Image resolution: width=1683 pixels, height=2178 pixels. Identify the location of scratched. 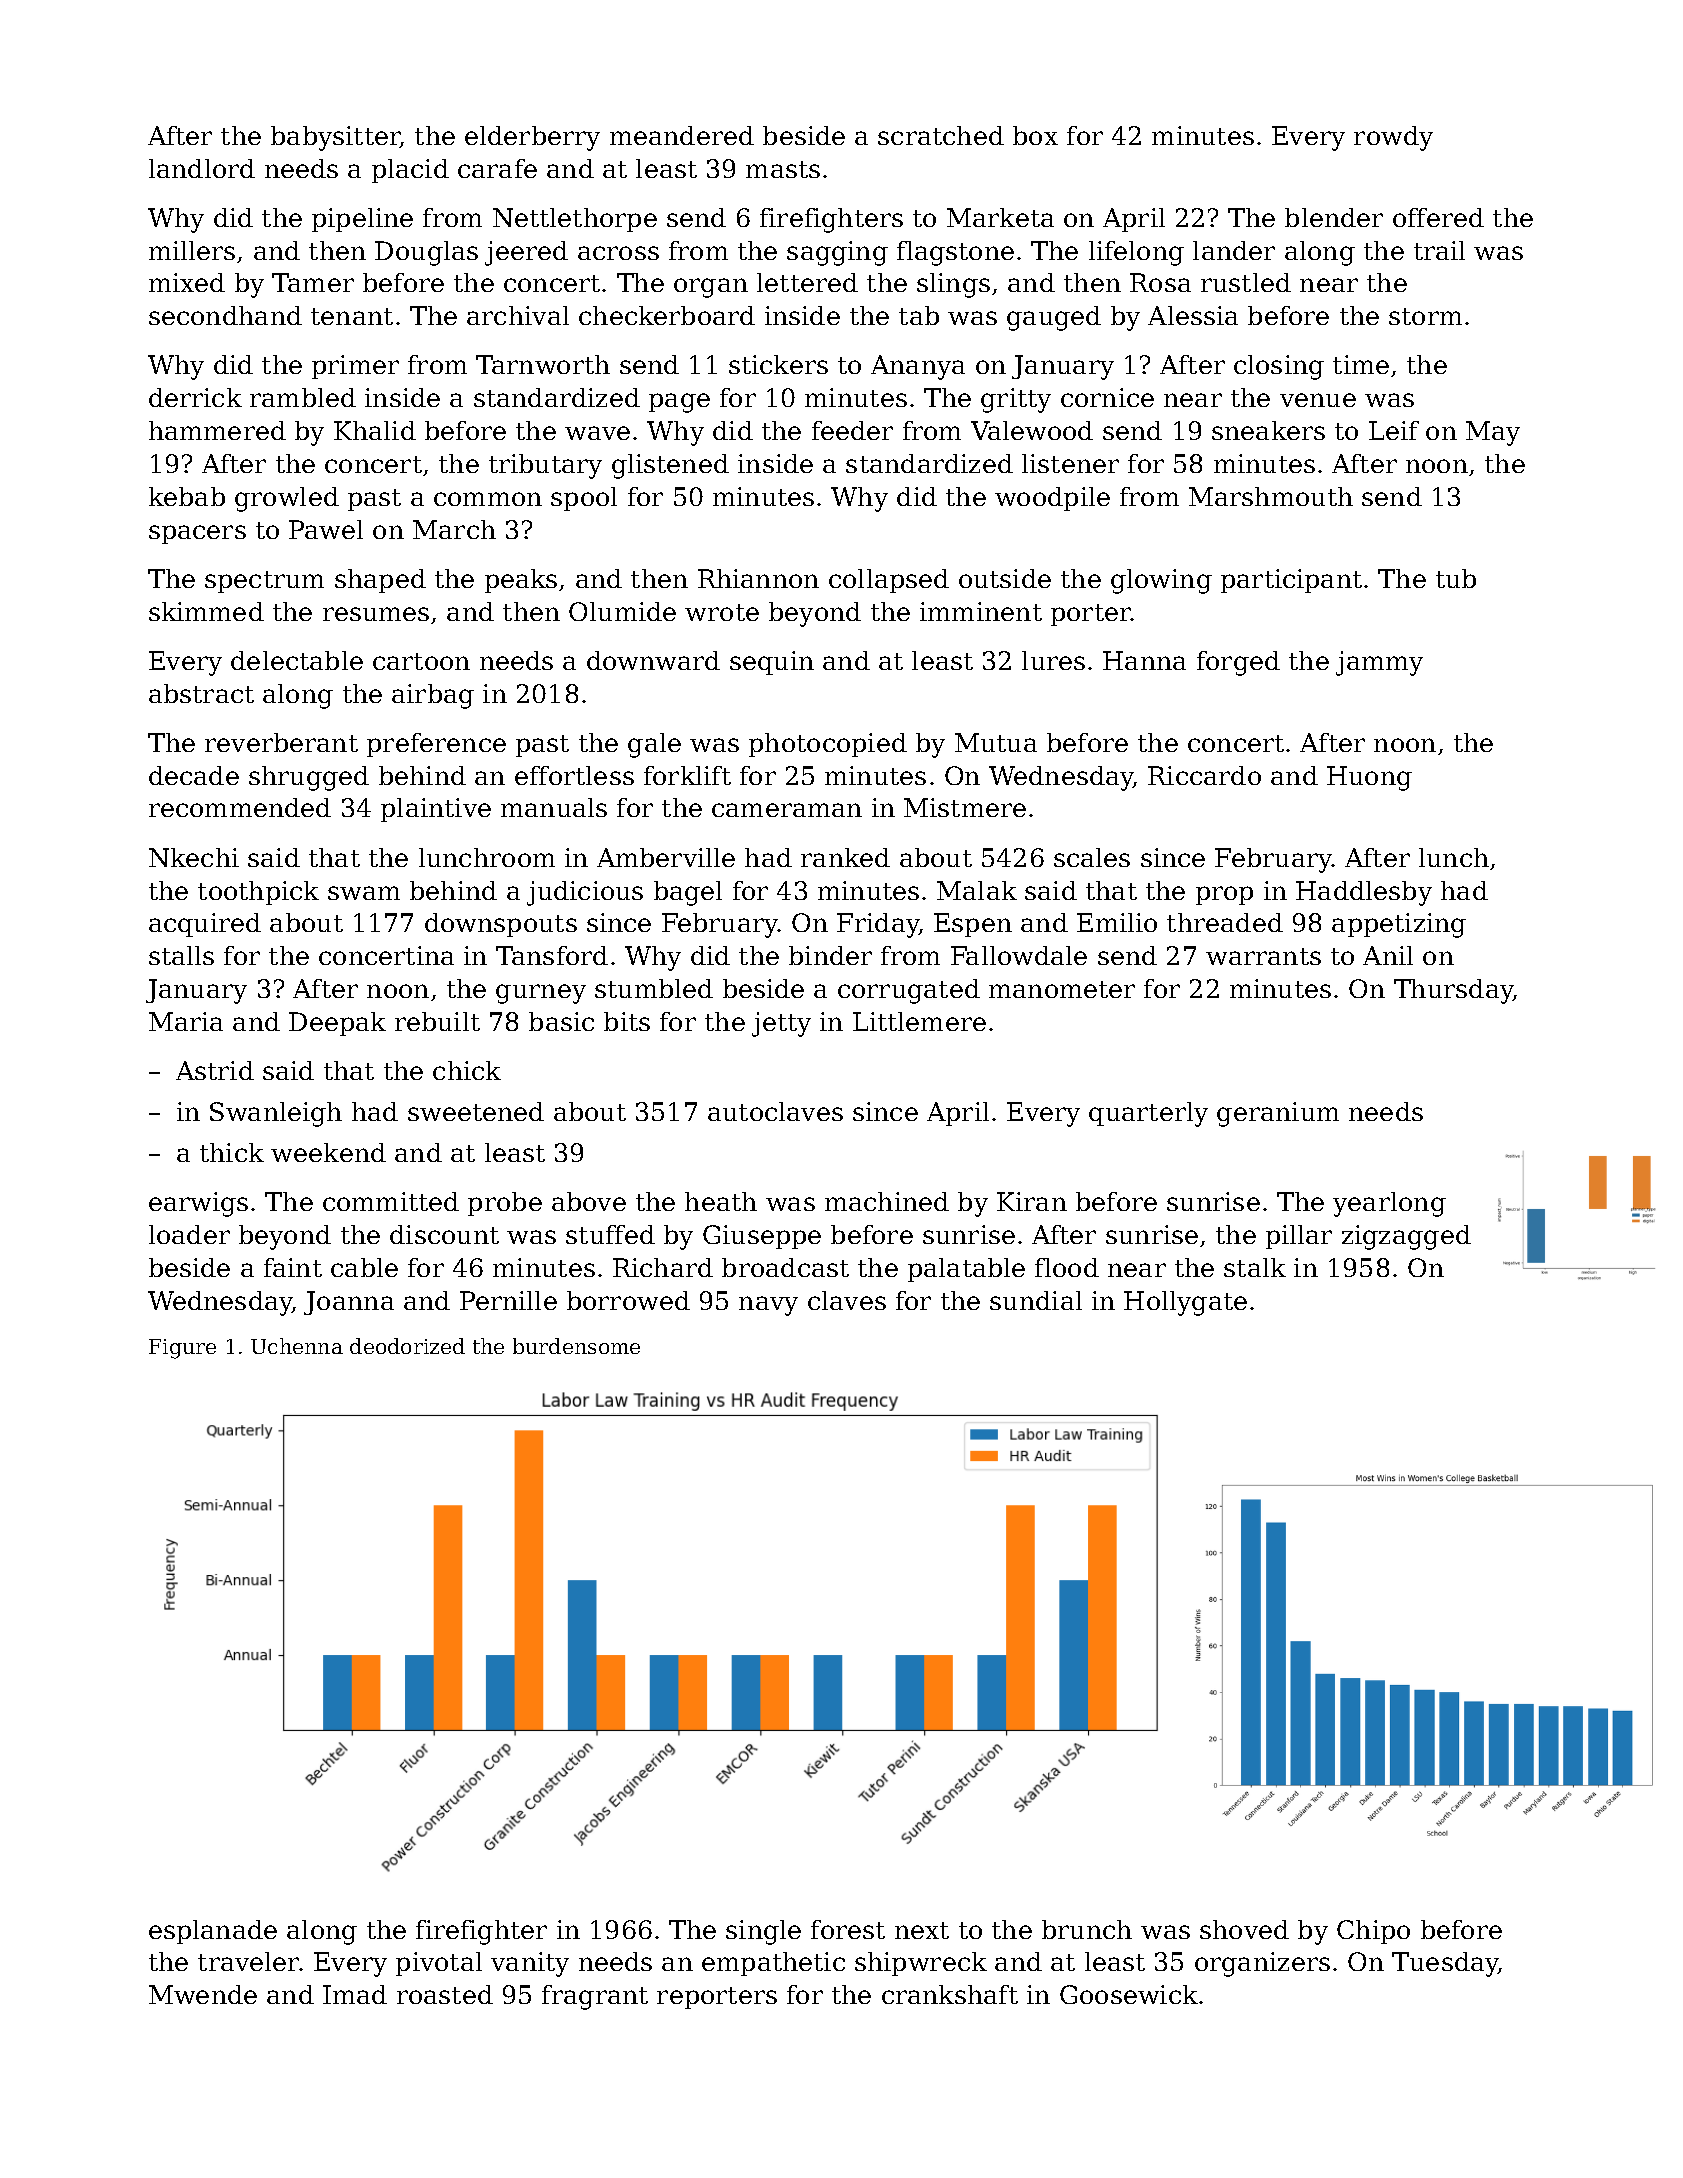
(941, 135).
